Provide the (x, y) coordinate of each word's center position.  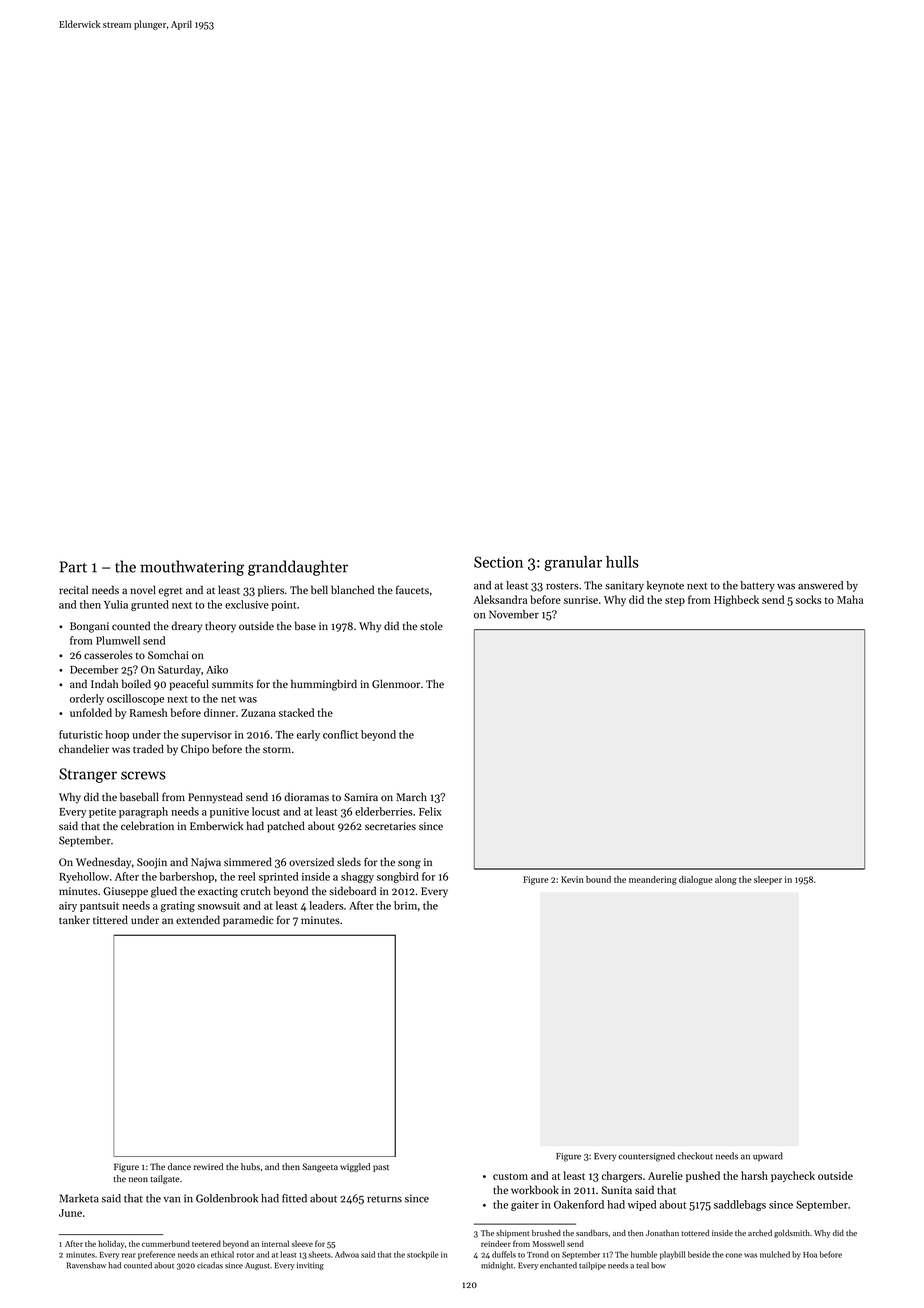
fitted (294, 1198)
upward (768, 1156)
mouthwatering (192, 568)
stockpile (423, 1255)
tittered (110, 919)
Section (498, 562)
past (381, 1168)
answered (820, 585)
